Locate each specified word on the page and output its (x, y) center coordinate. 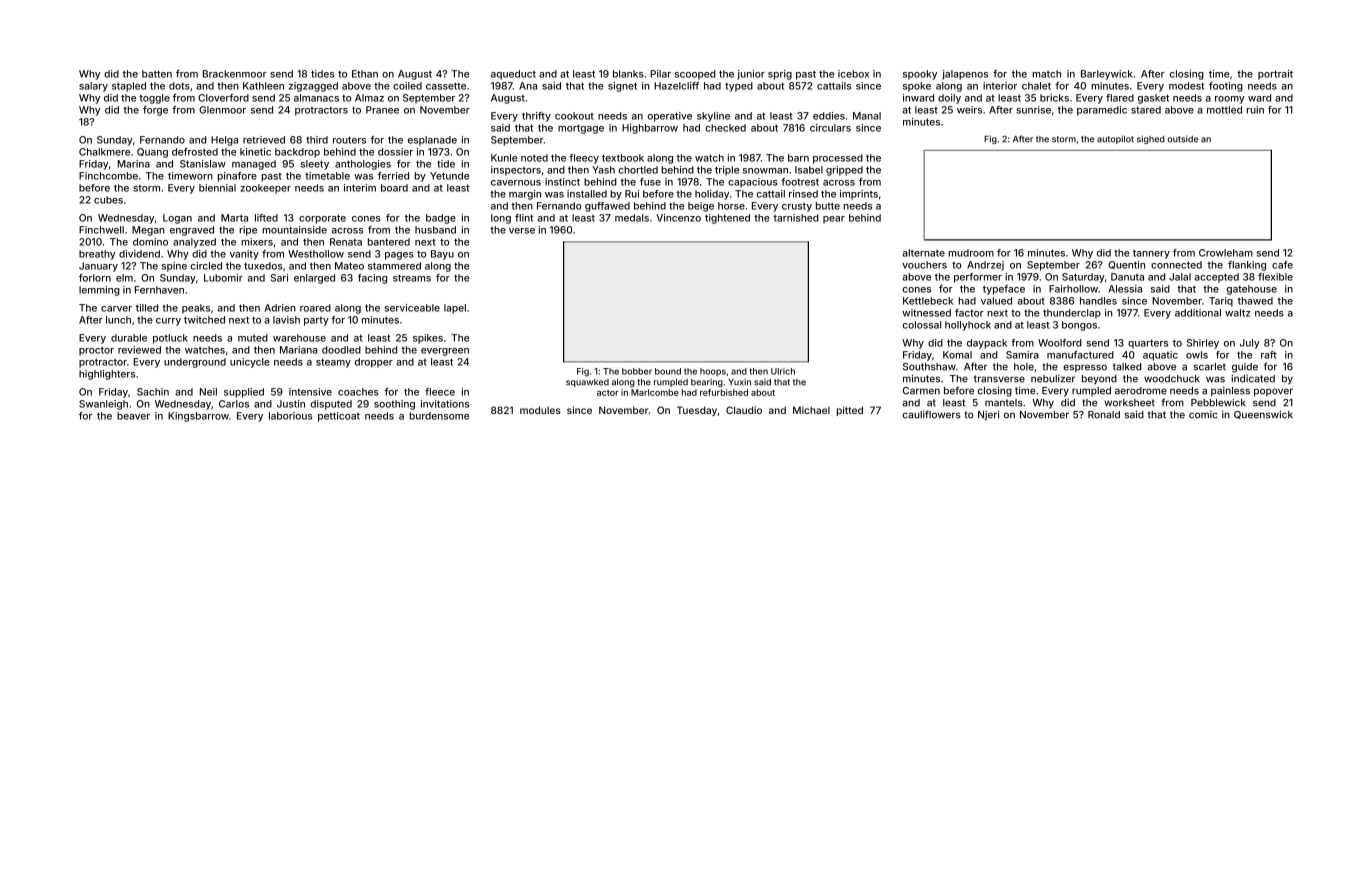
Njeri (988, 415)
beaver (133, 416)
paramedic (1102, 111)
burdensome (439, 416)
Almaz (369, 98)
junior (751, 75)
